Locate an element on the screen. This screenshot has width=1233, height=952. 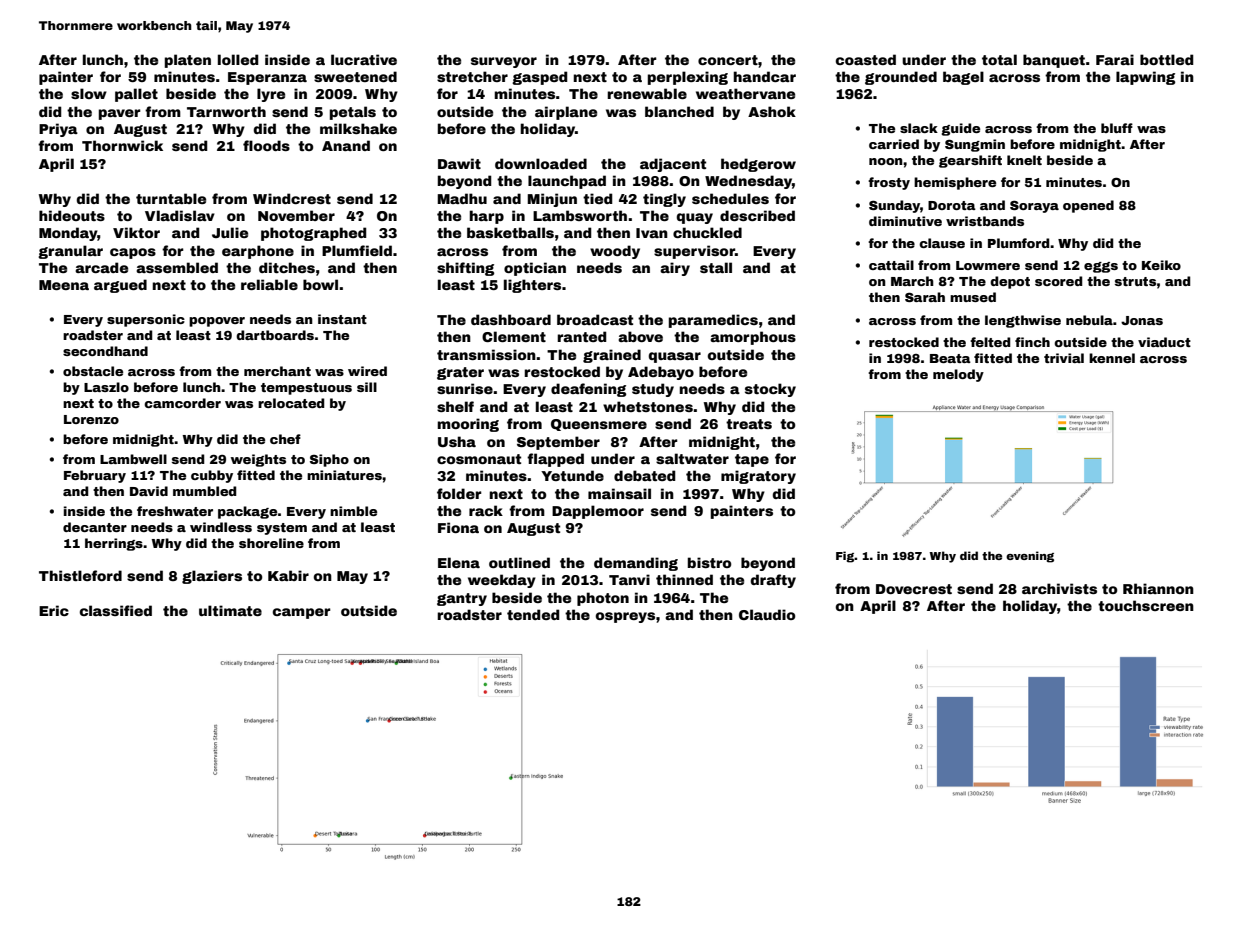
obstacle is located at coordinates (93, 371).
